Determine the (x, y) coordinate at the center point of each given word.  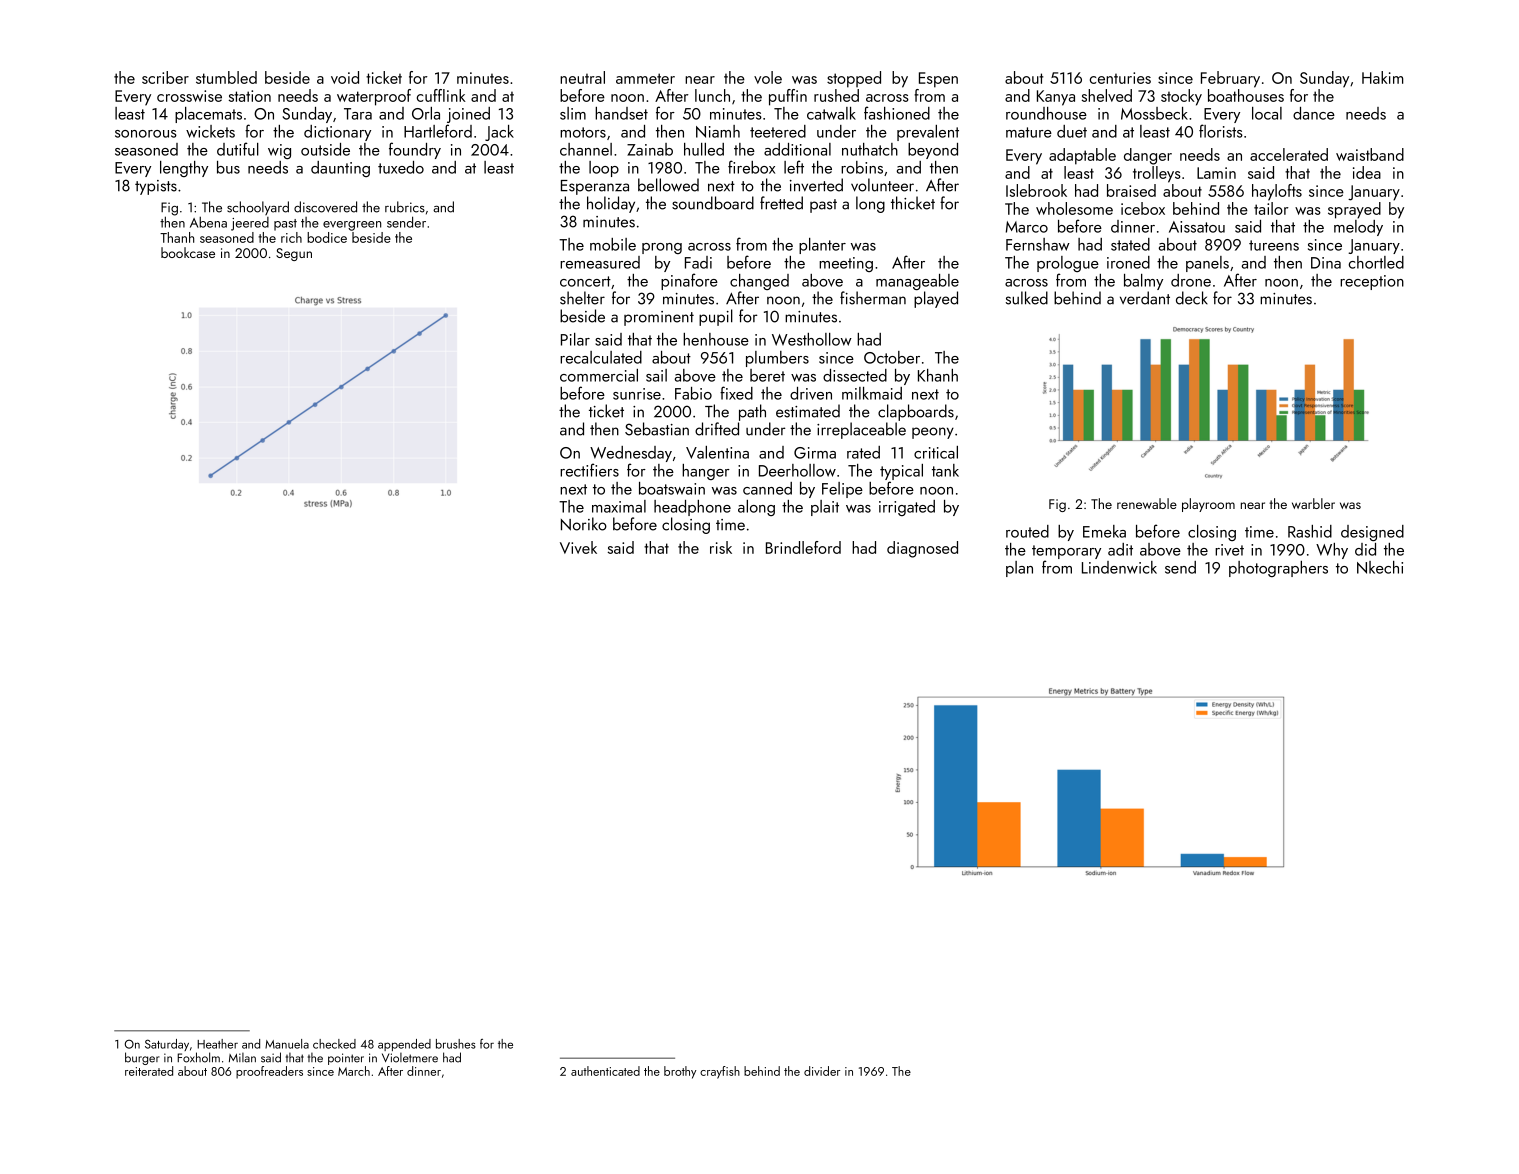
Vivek (578, 547)
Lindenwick (1119, 567)
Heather (217, 1044)
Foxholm (198, 1057)
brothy (680, 1072)
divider (822, 1071)
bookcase (188, 252)
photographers (1278, 569)
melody (1358, 228)
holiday (611, 204)
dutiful (238, 149)
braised (1131, 190)
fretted (781, 203)
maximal (619, 506)
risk (721, 547)
